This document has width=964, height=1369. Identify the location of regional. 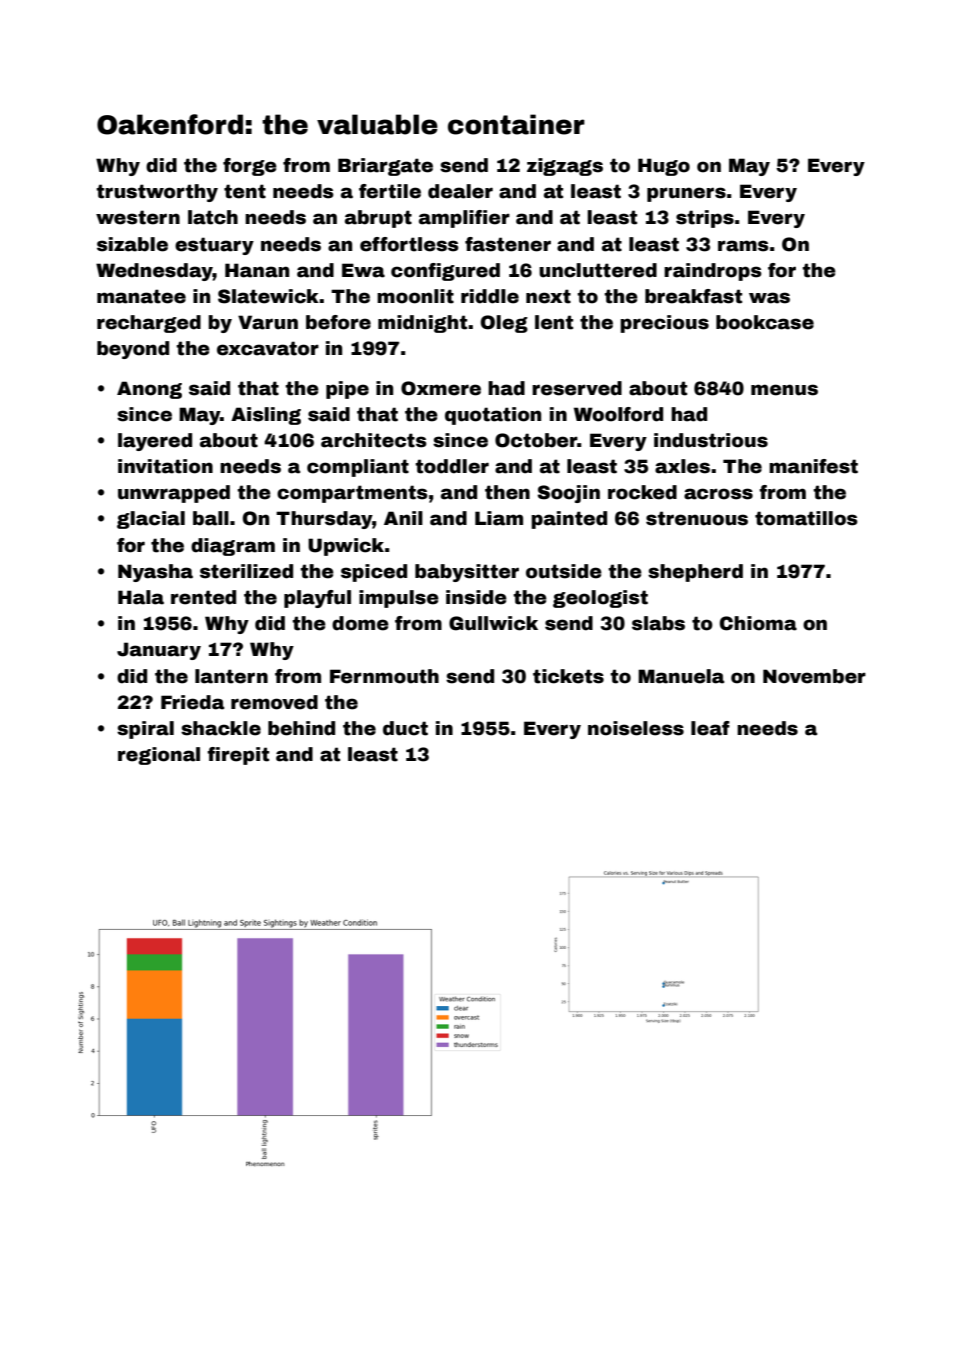
(159, 756).
